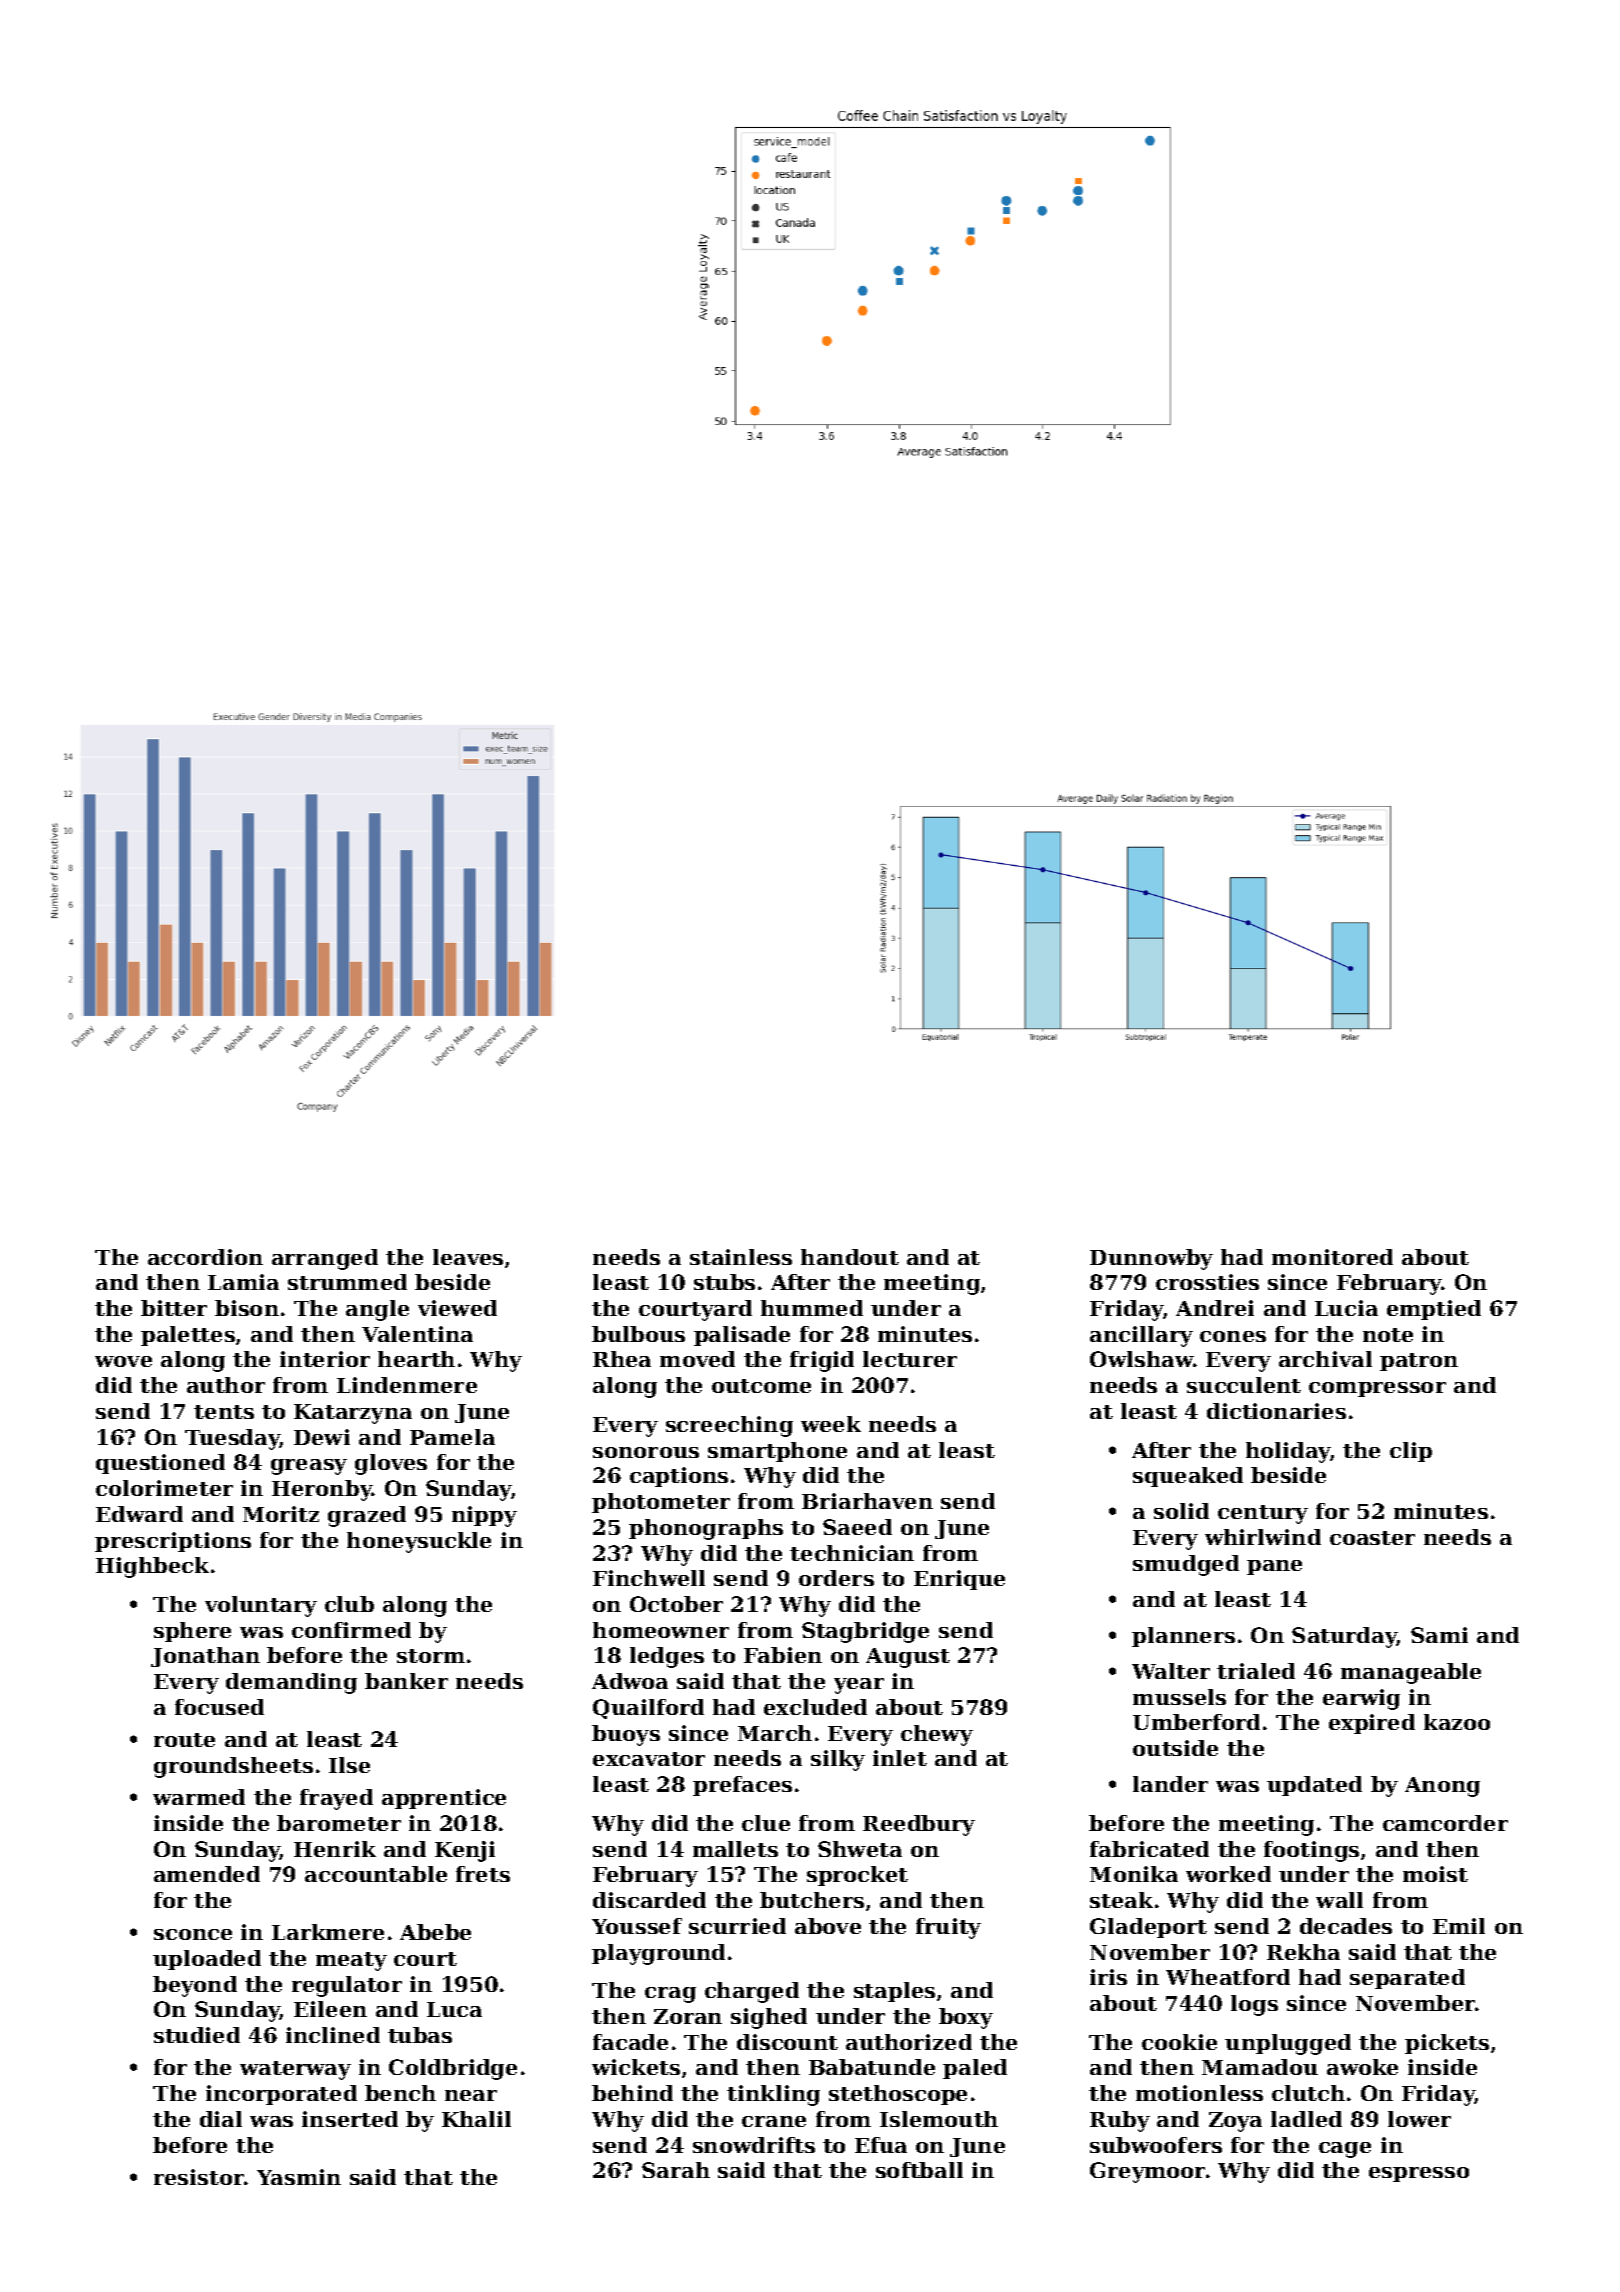 The height and width of the page is (2292, 1620). Describe the element at coordinates (197, 2035) in the page. I see `studied` at that location.
